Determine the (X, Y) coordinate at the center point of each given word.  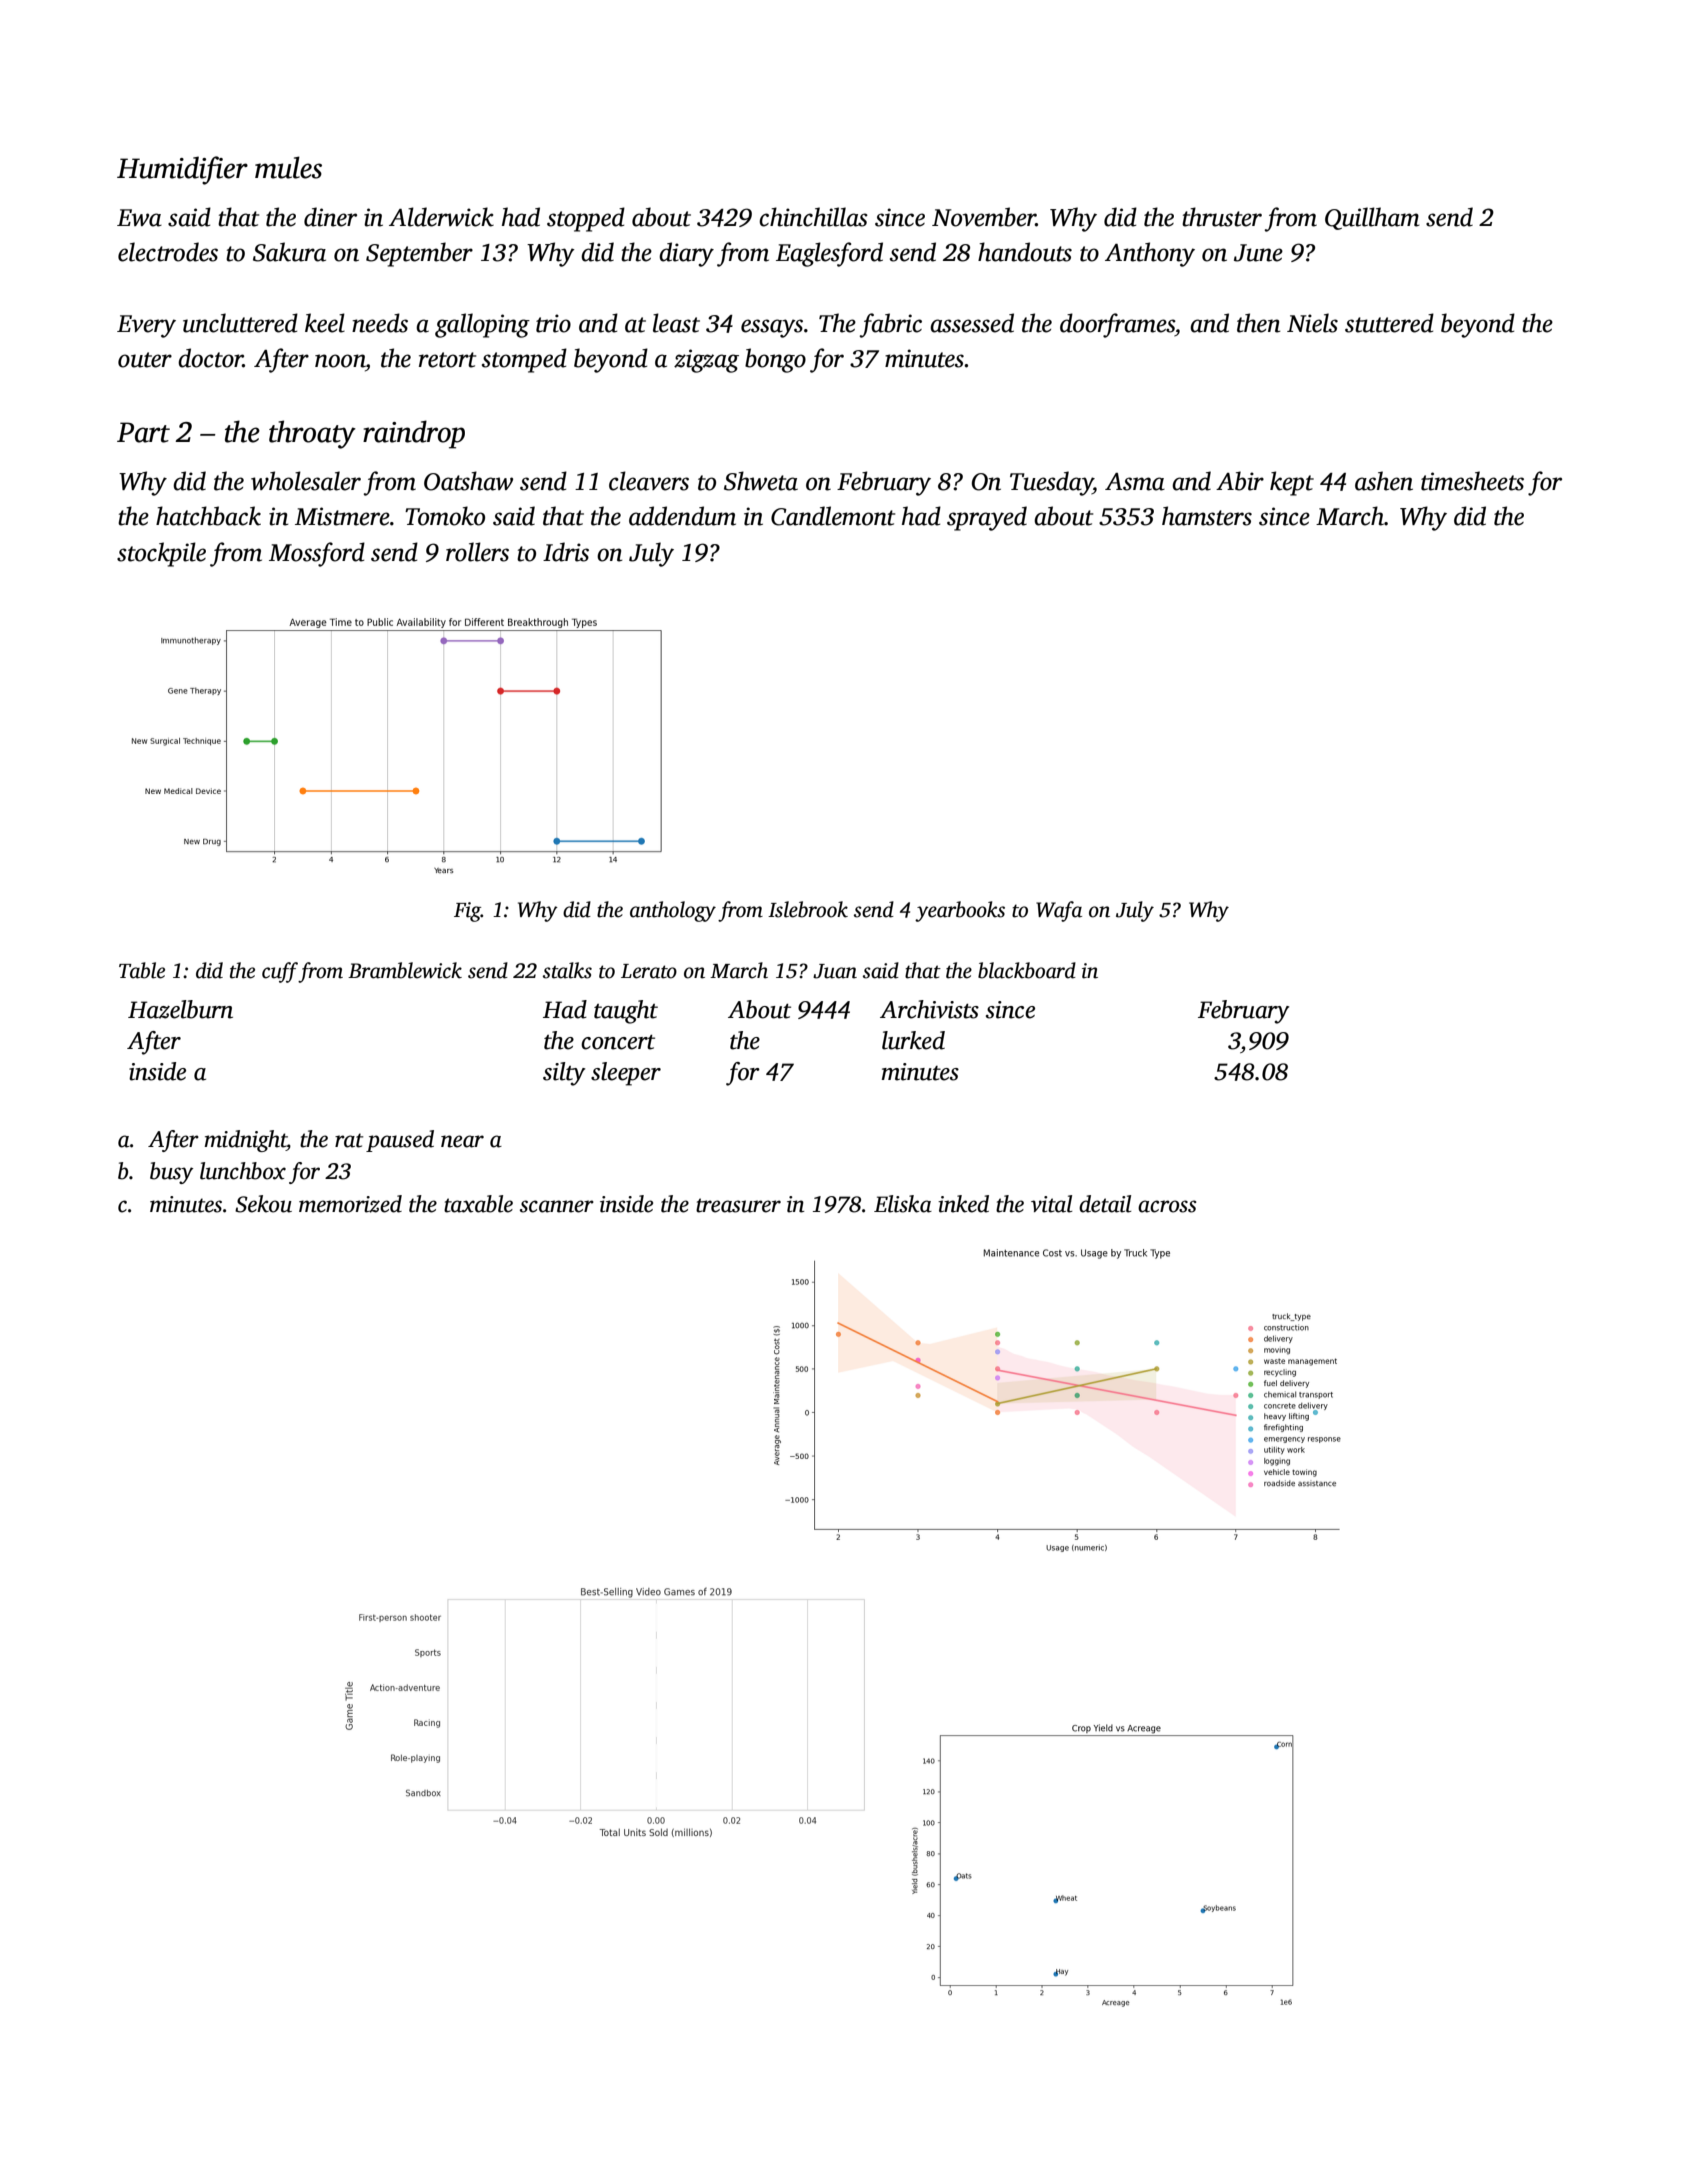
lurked (913, 1040)
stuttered (1389, 323)
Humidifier (182, 170)
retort (447, 360)
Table (142, 970)
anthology (673, 911)
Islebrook (808, 909)
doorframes (1117, 325)
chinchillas (813, 217)
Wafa (1059, 911)
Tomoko (445, 516)
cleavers (649, 481)
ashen (1384, 481)
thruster (1222, 217)
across (1167, 1206)
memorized (350, 1204)
